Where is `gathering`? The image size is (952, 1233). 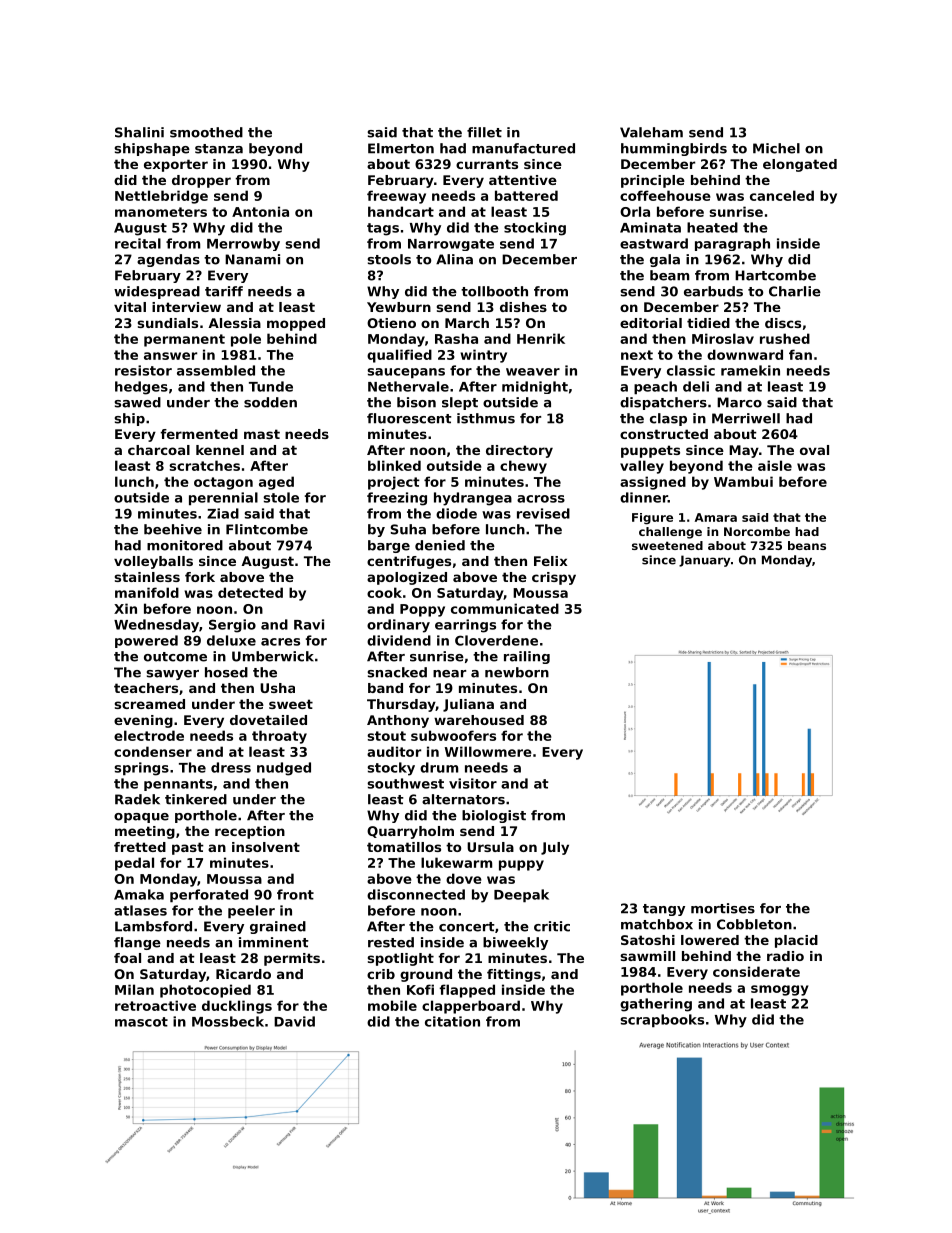 gathering is located at coordinates (656, 1005).
